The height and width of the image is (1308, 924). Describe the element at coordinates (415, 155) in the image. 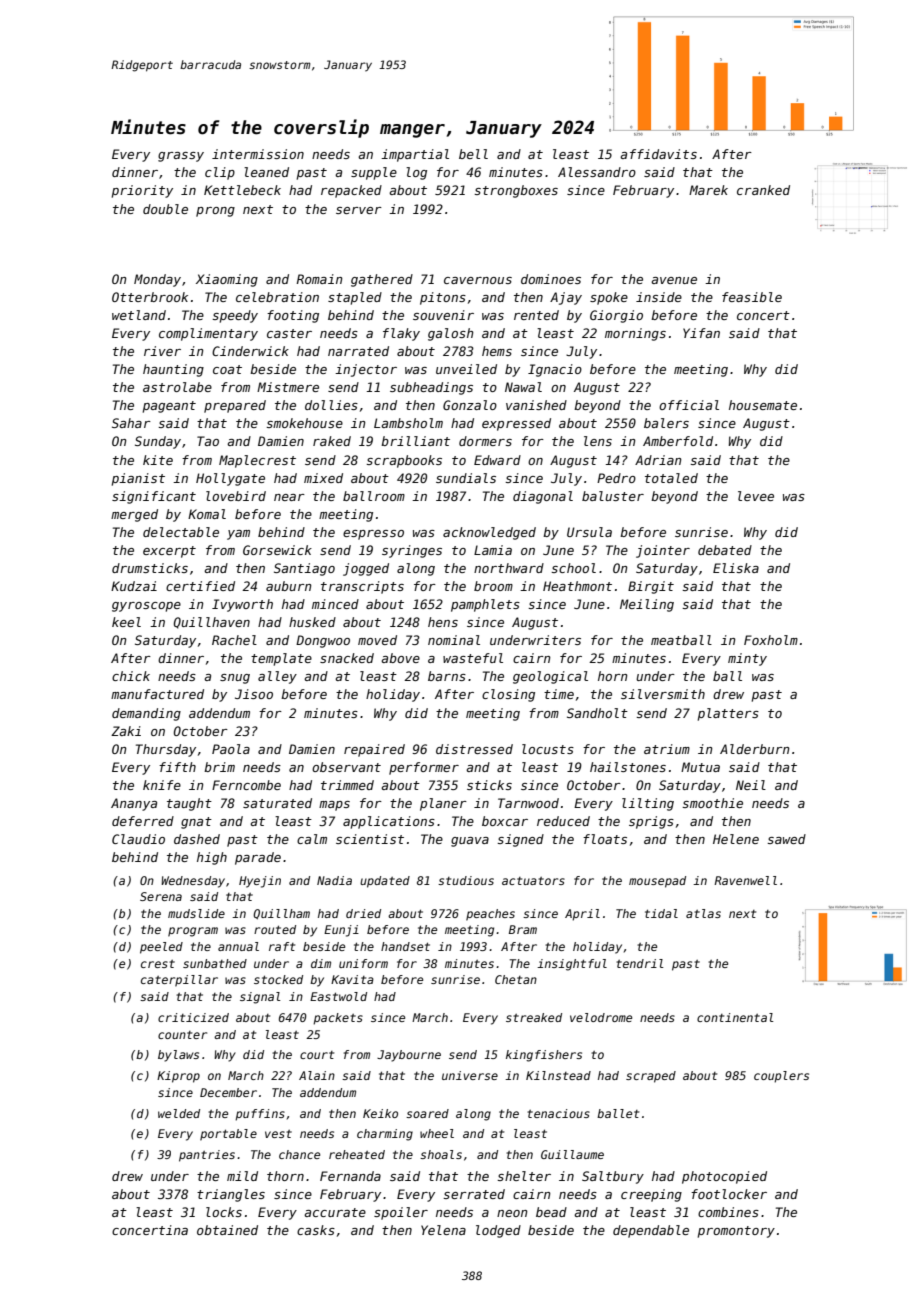

I see `impartial` at that location.
